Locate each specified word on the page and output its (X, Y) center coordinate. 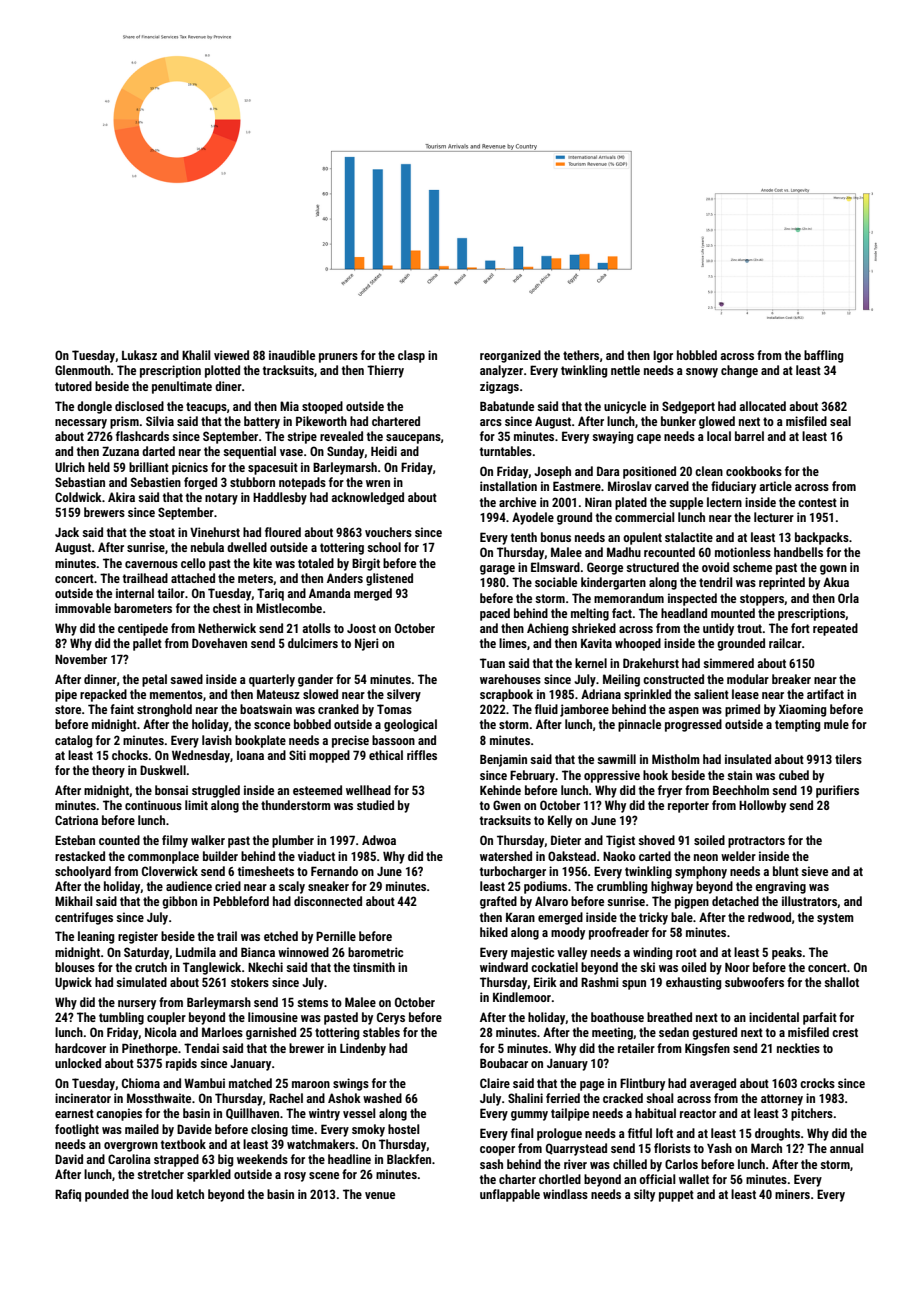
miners (792, 1194)
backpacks (822, 538)
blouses (75, 967)
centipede (143, 629)
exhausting (693, 983)
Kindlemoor (522, 997)
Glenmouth (82, 370)
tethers (581, 355)
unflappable (510, 1195)
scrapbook (506, 695)
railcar (785, 643)
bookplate (260, 741)
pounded (107, 1195)
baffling (823, 356)
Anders (345, 578)
